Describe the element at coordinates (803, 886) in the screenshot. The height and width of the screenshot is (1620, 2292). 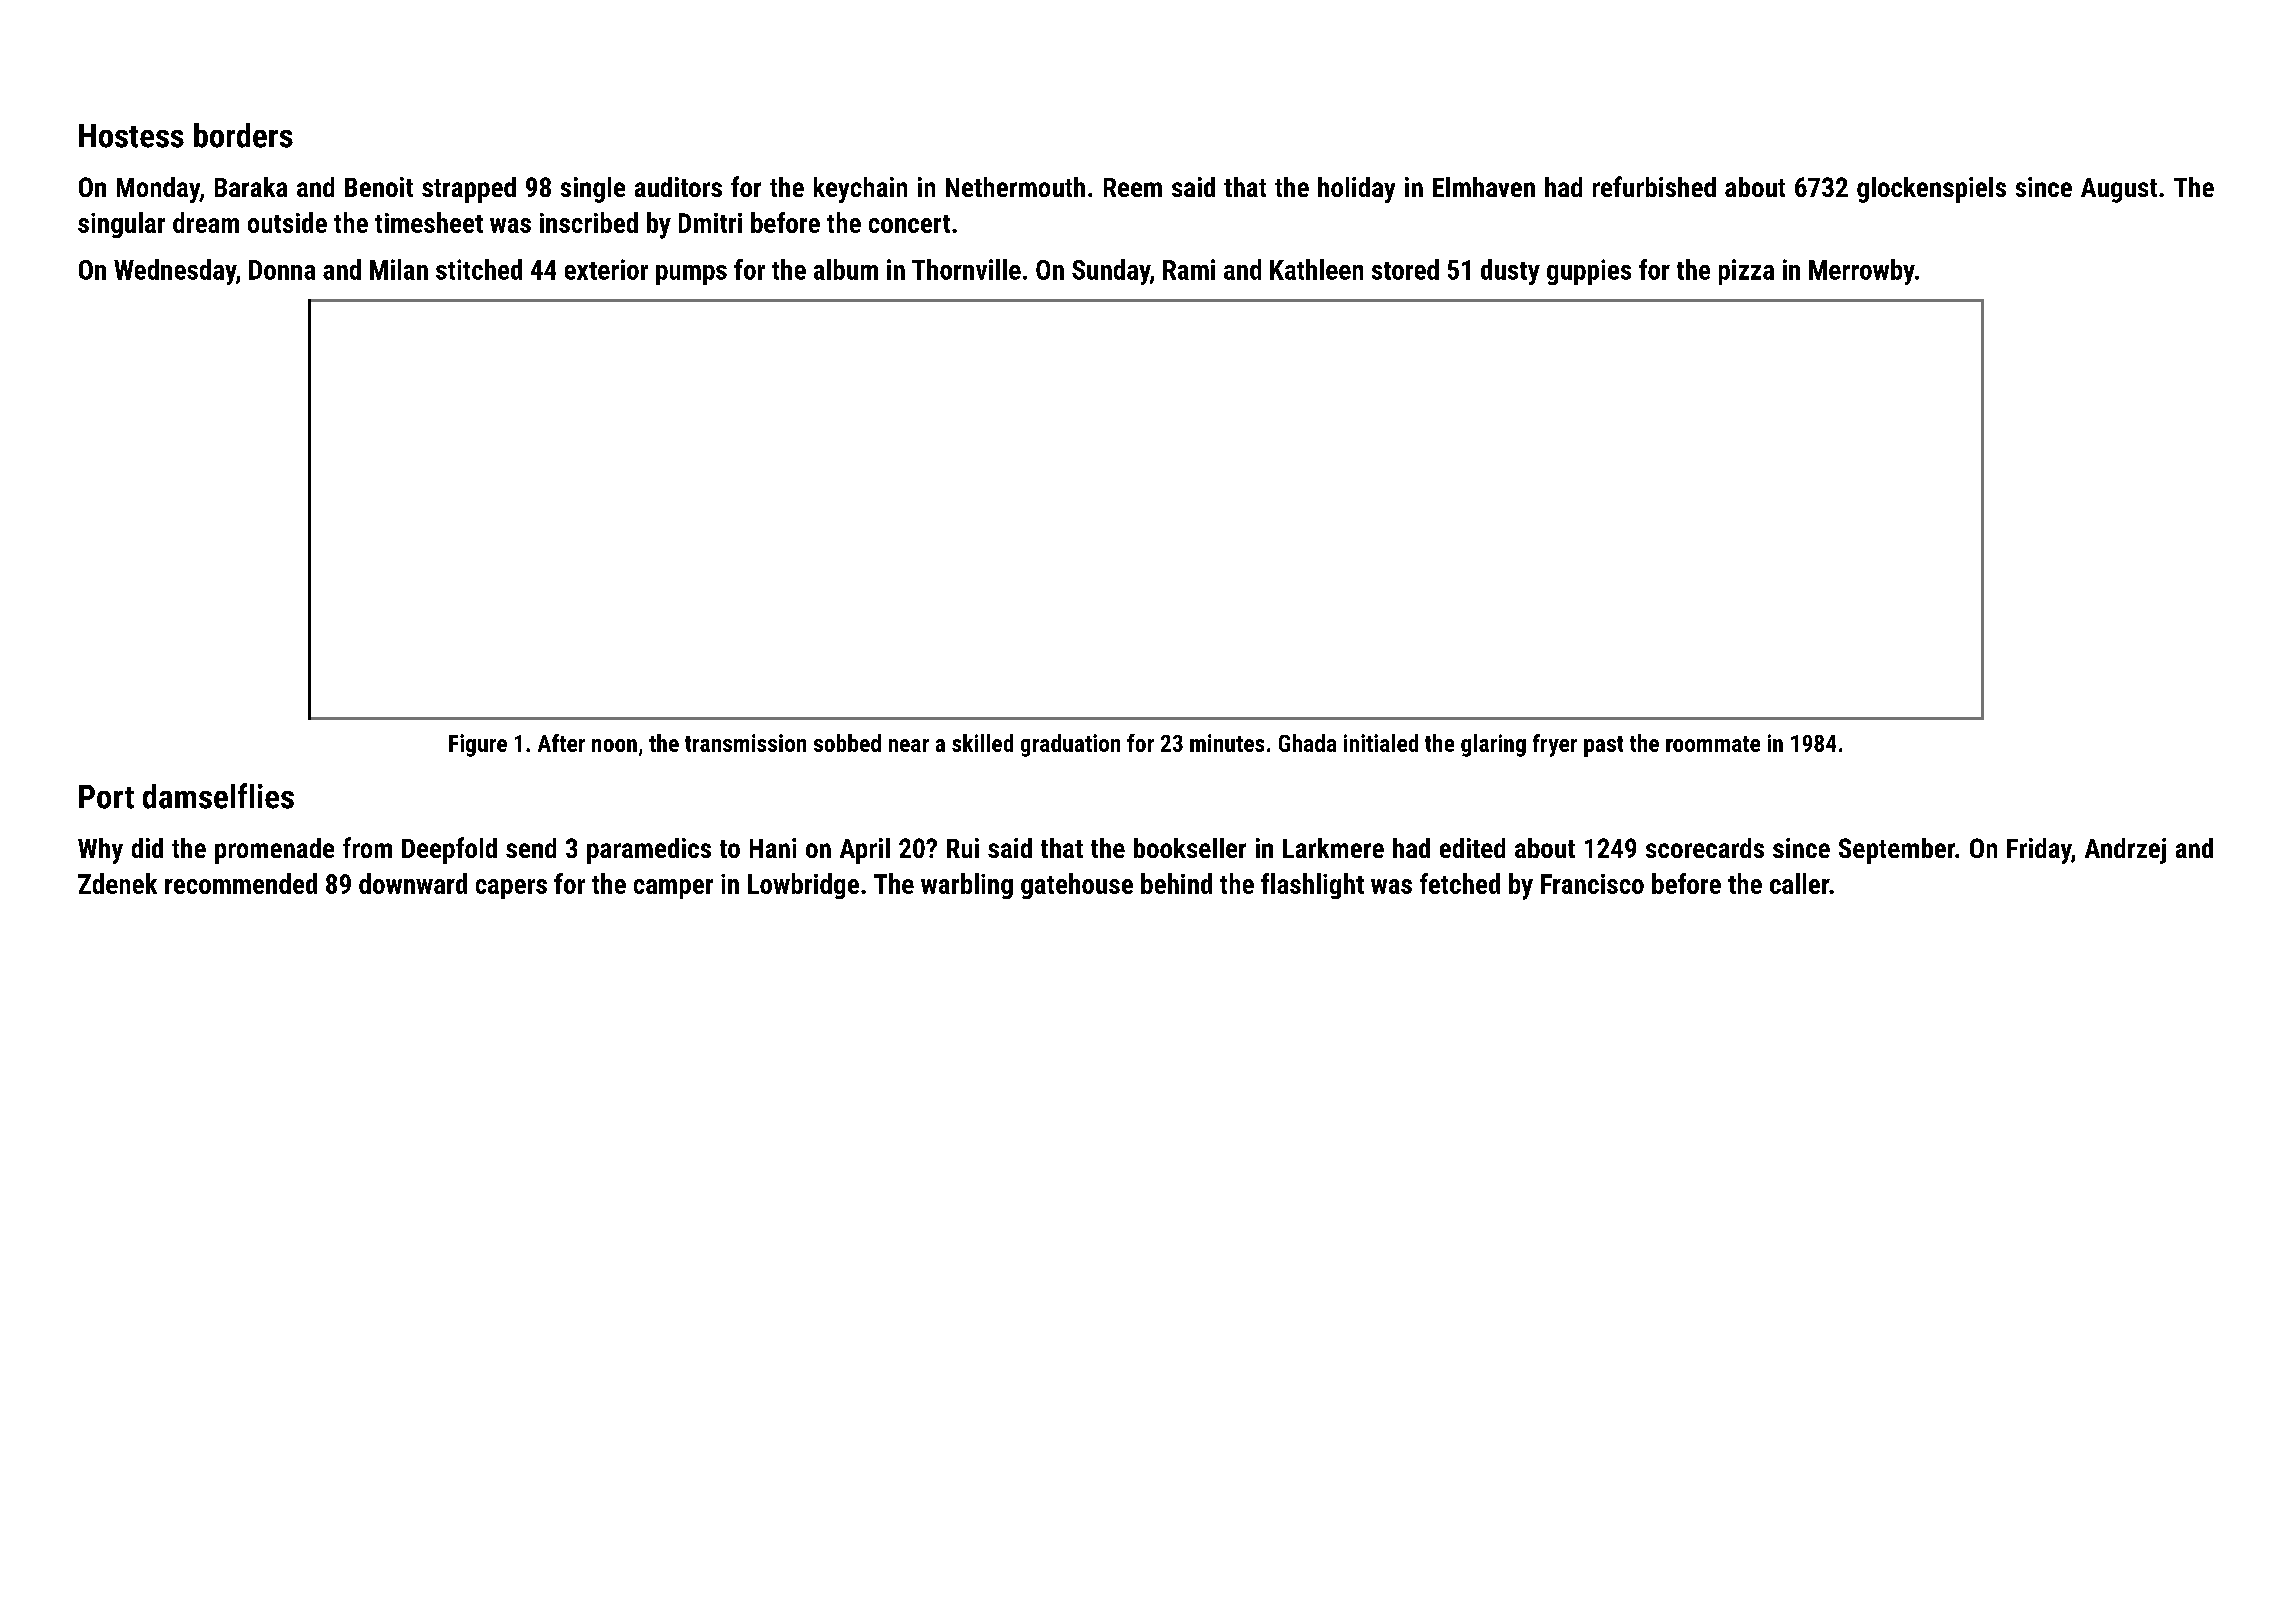
I see `Lowbridge` at that location.
